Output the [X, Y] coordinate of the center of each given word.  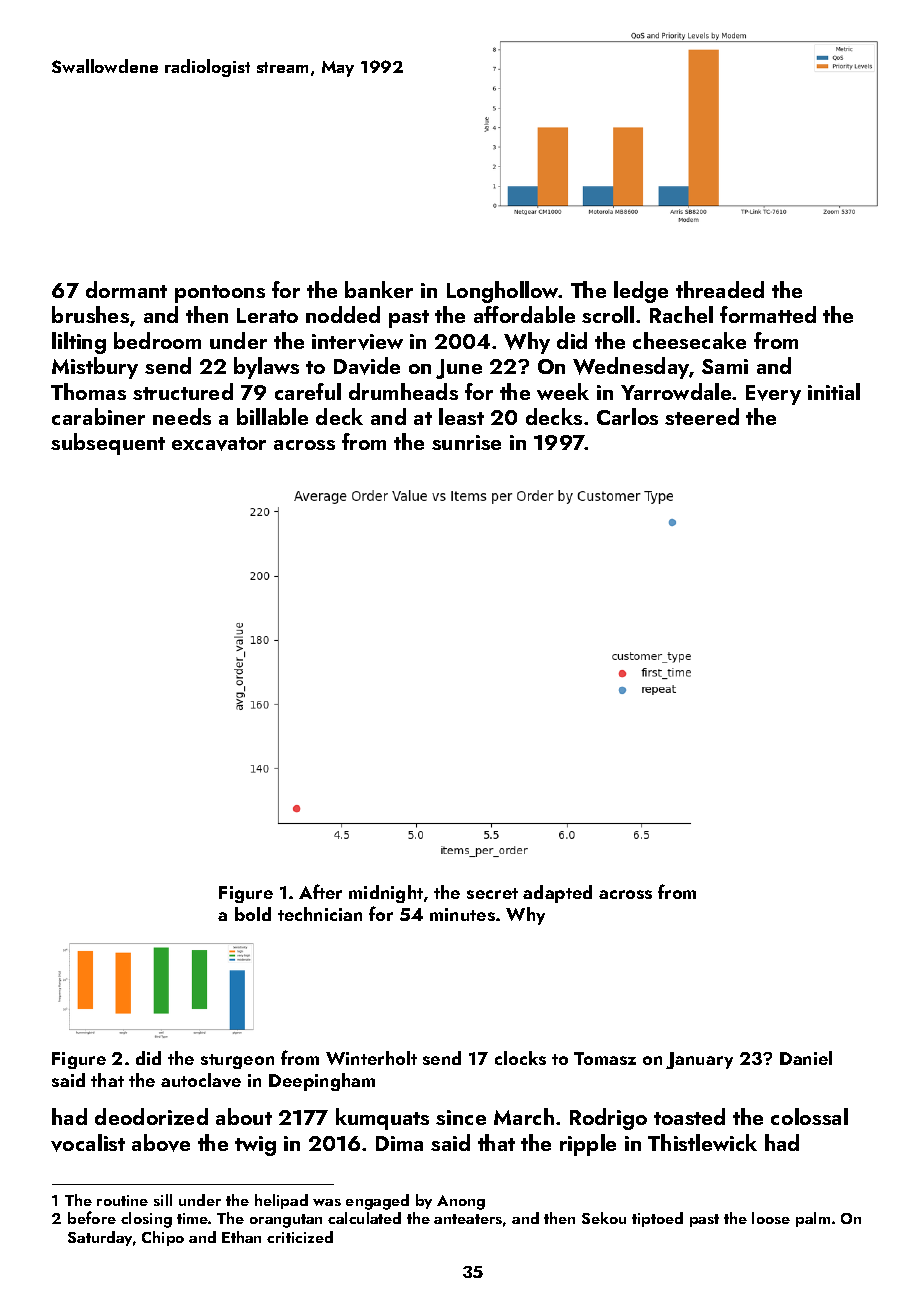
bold [253, 914]
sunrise [466, 442]
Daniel [806, 1058]
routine [122, 1200]
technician [320, 914]
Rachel [681, 314]
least [461, 416]
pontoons [220, 294]
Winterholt [371, 1058]
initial [834, 391]
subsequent [108, 444]
